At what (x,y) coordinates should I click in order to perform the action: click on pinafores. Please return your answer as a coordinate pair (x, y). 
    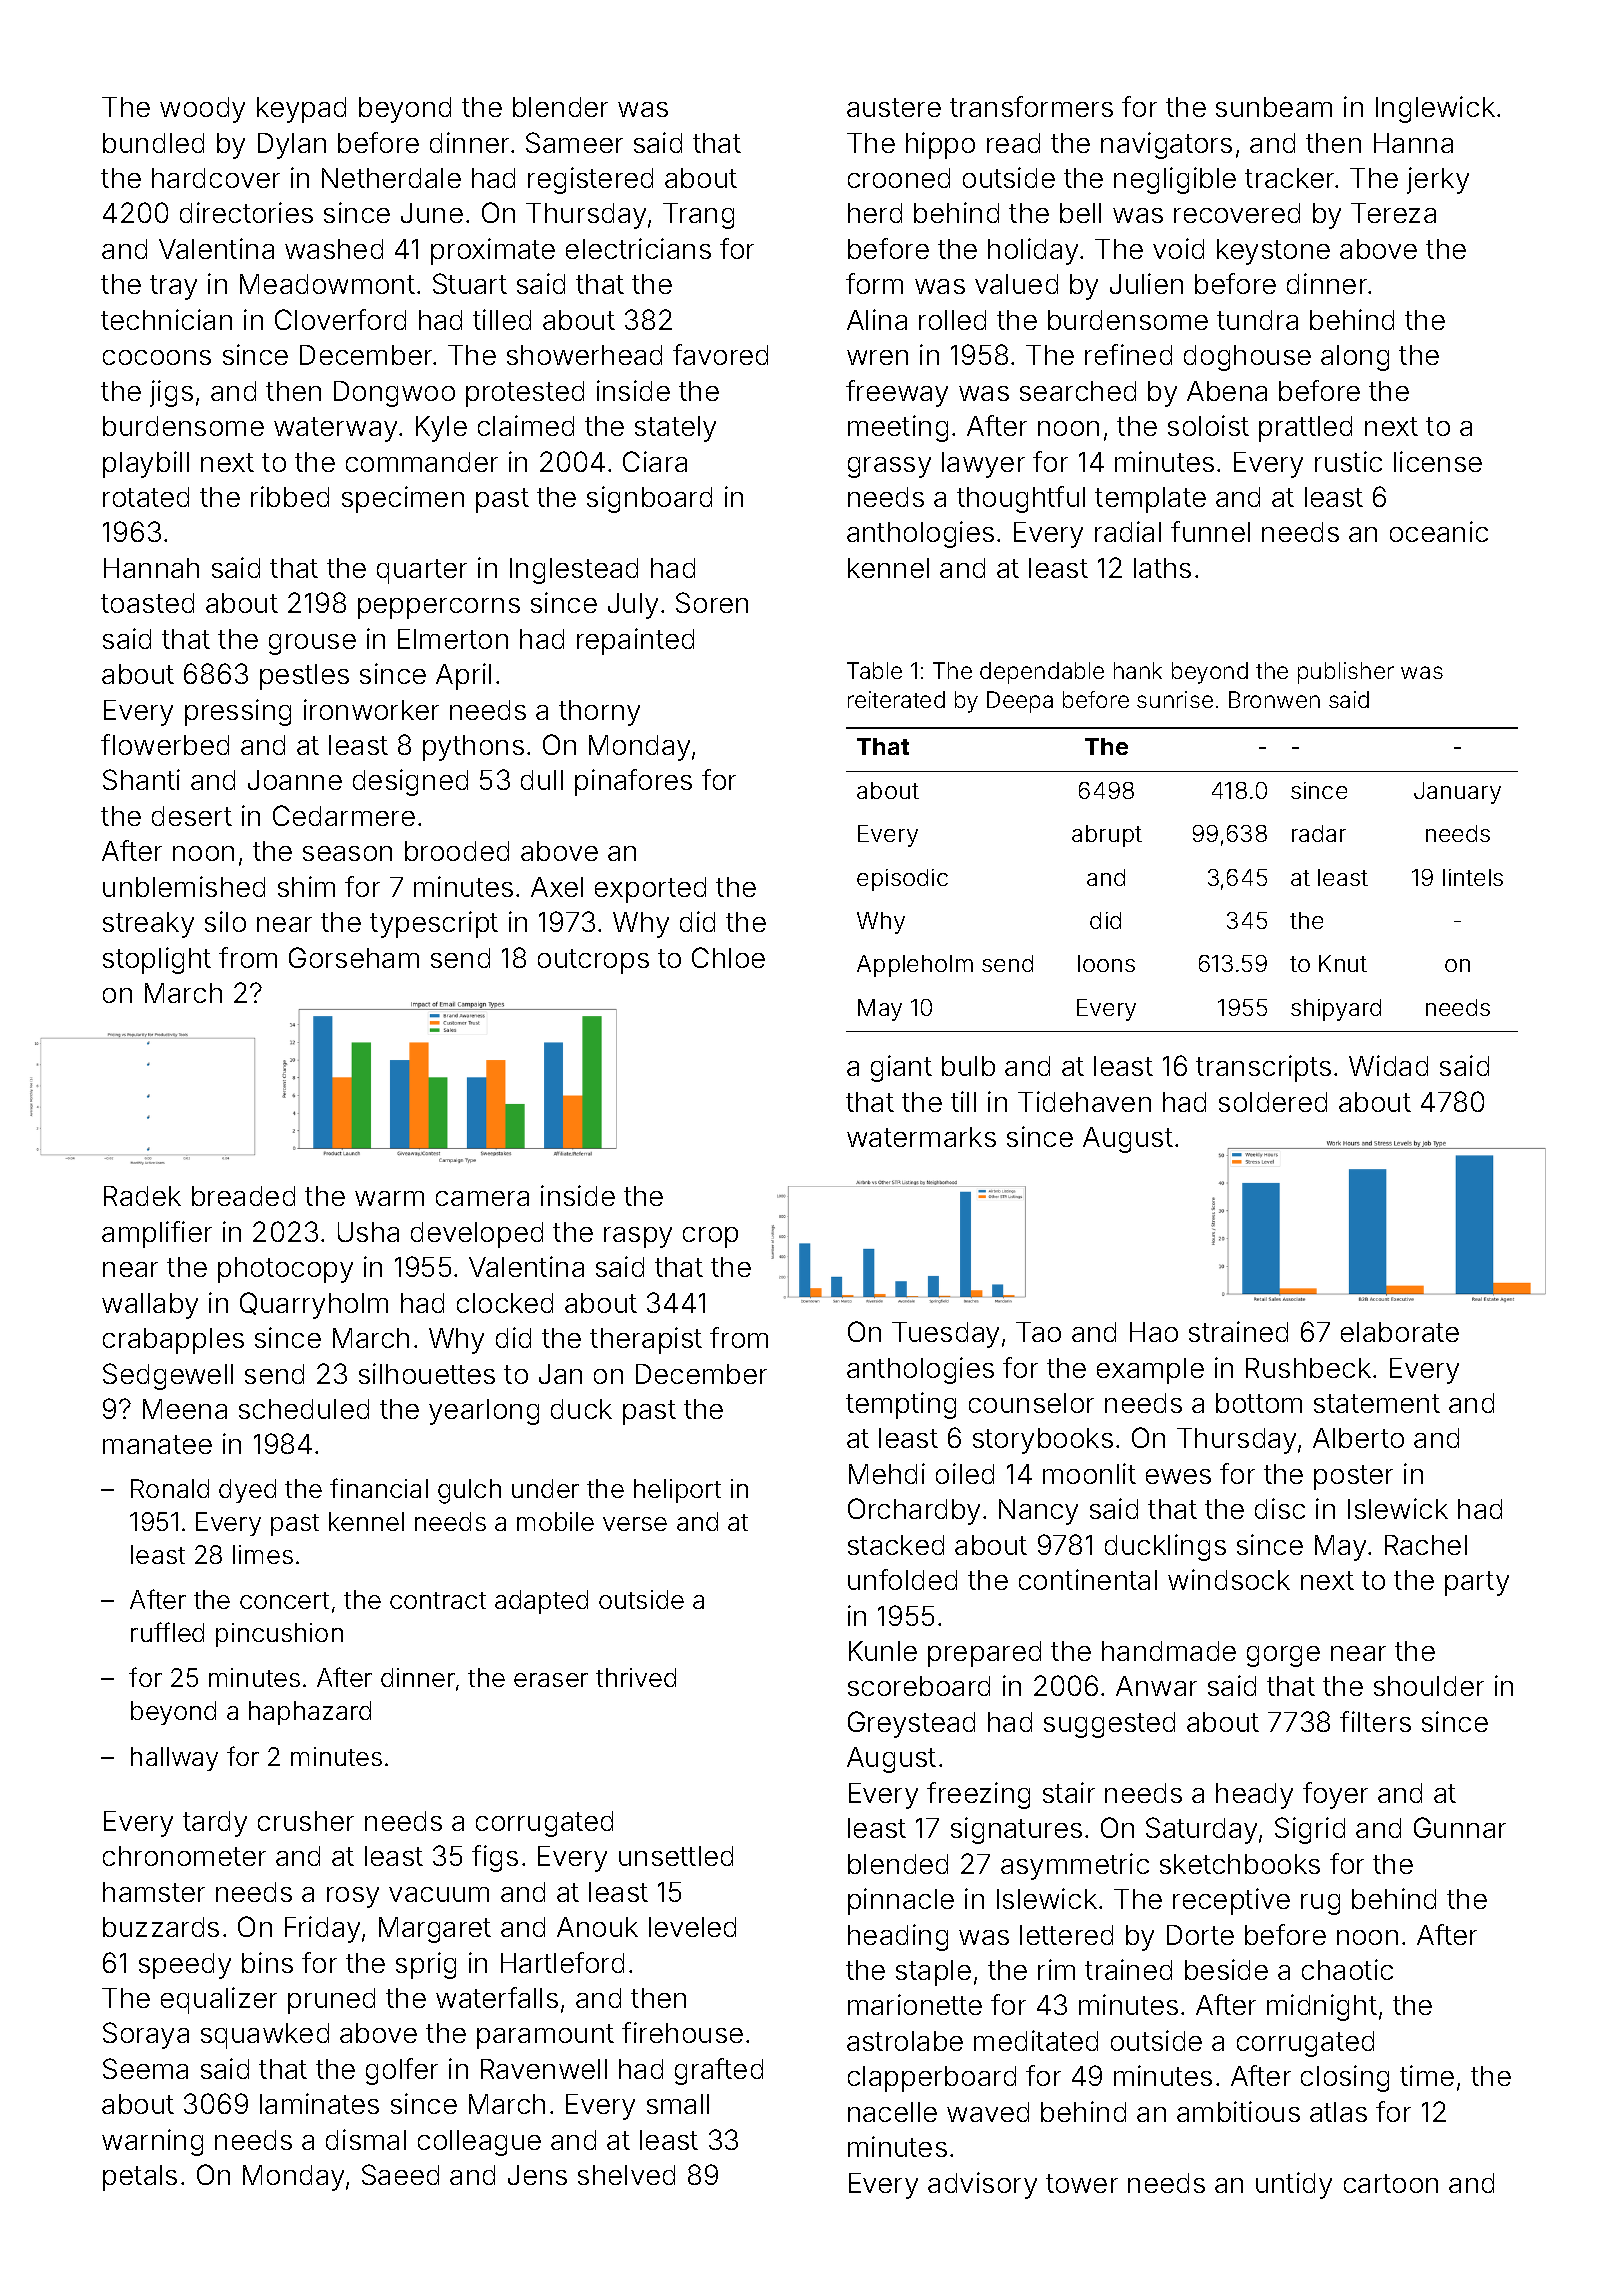
    Looking at the image, I should click on (633, 782).
